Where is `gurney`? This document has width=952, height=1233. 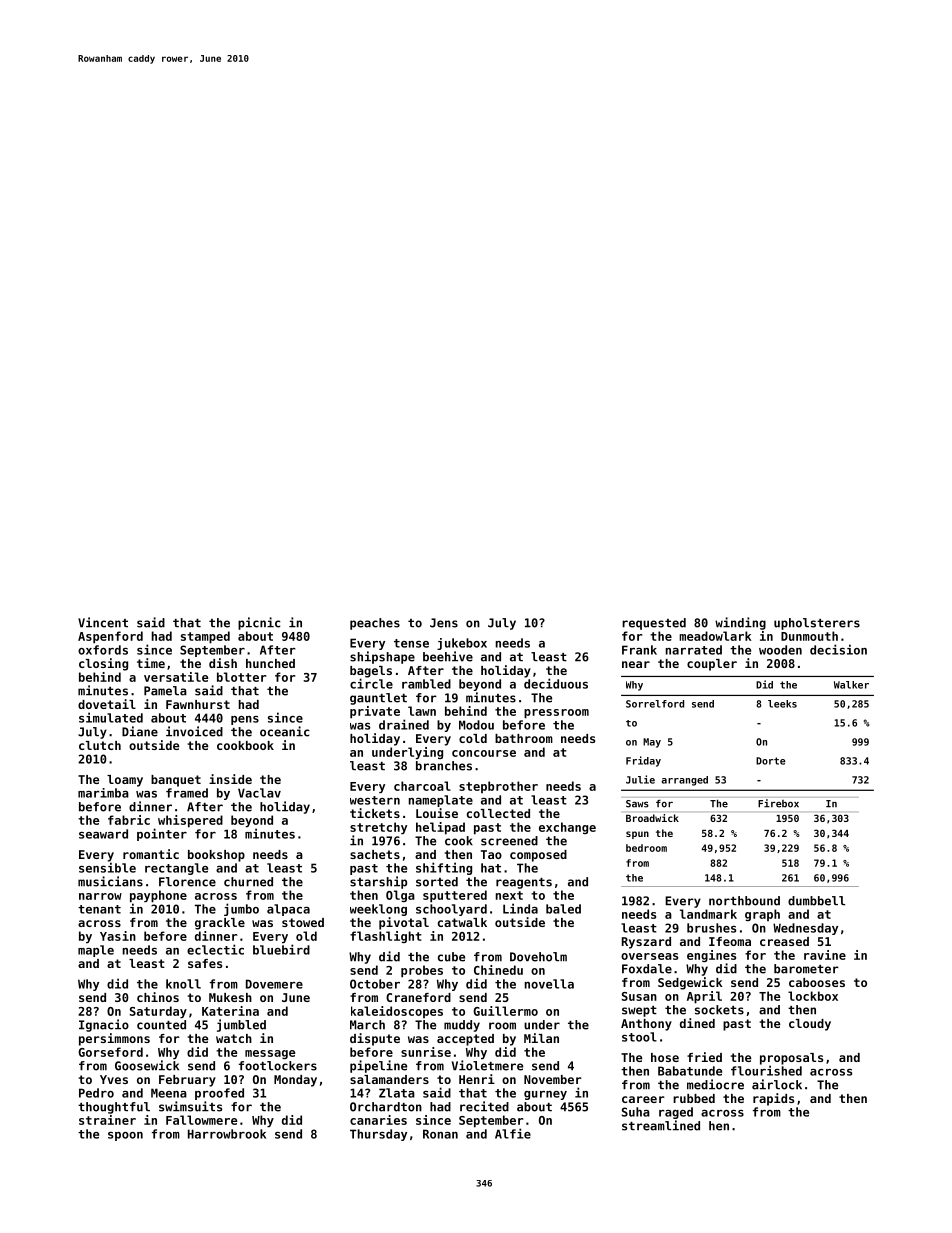
gurney is located at coordinates (545, 1095).
